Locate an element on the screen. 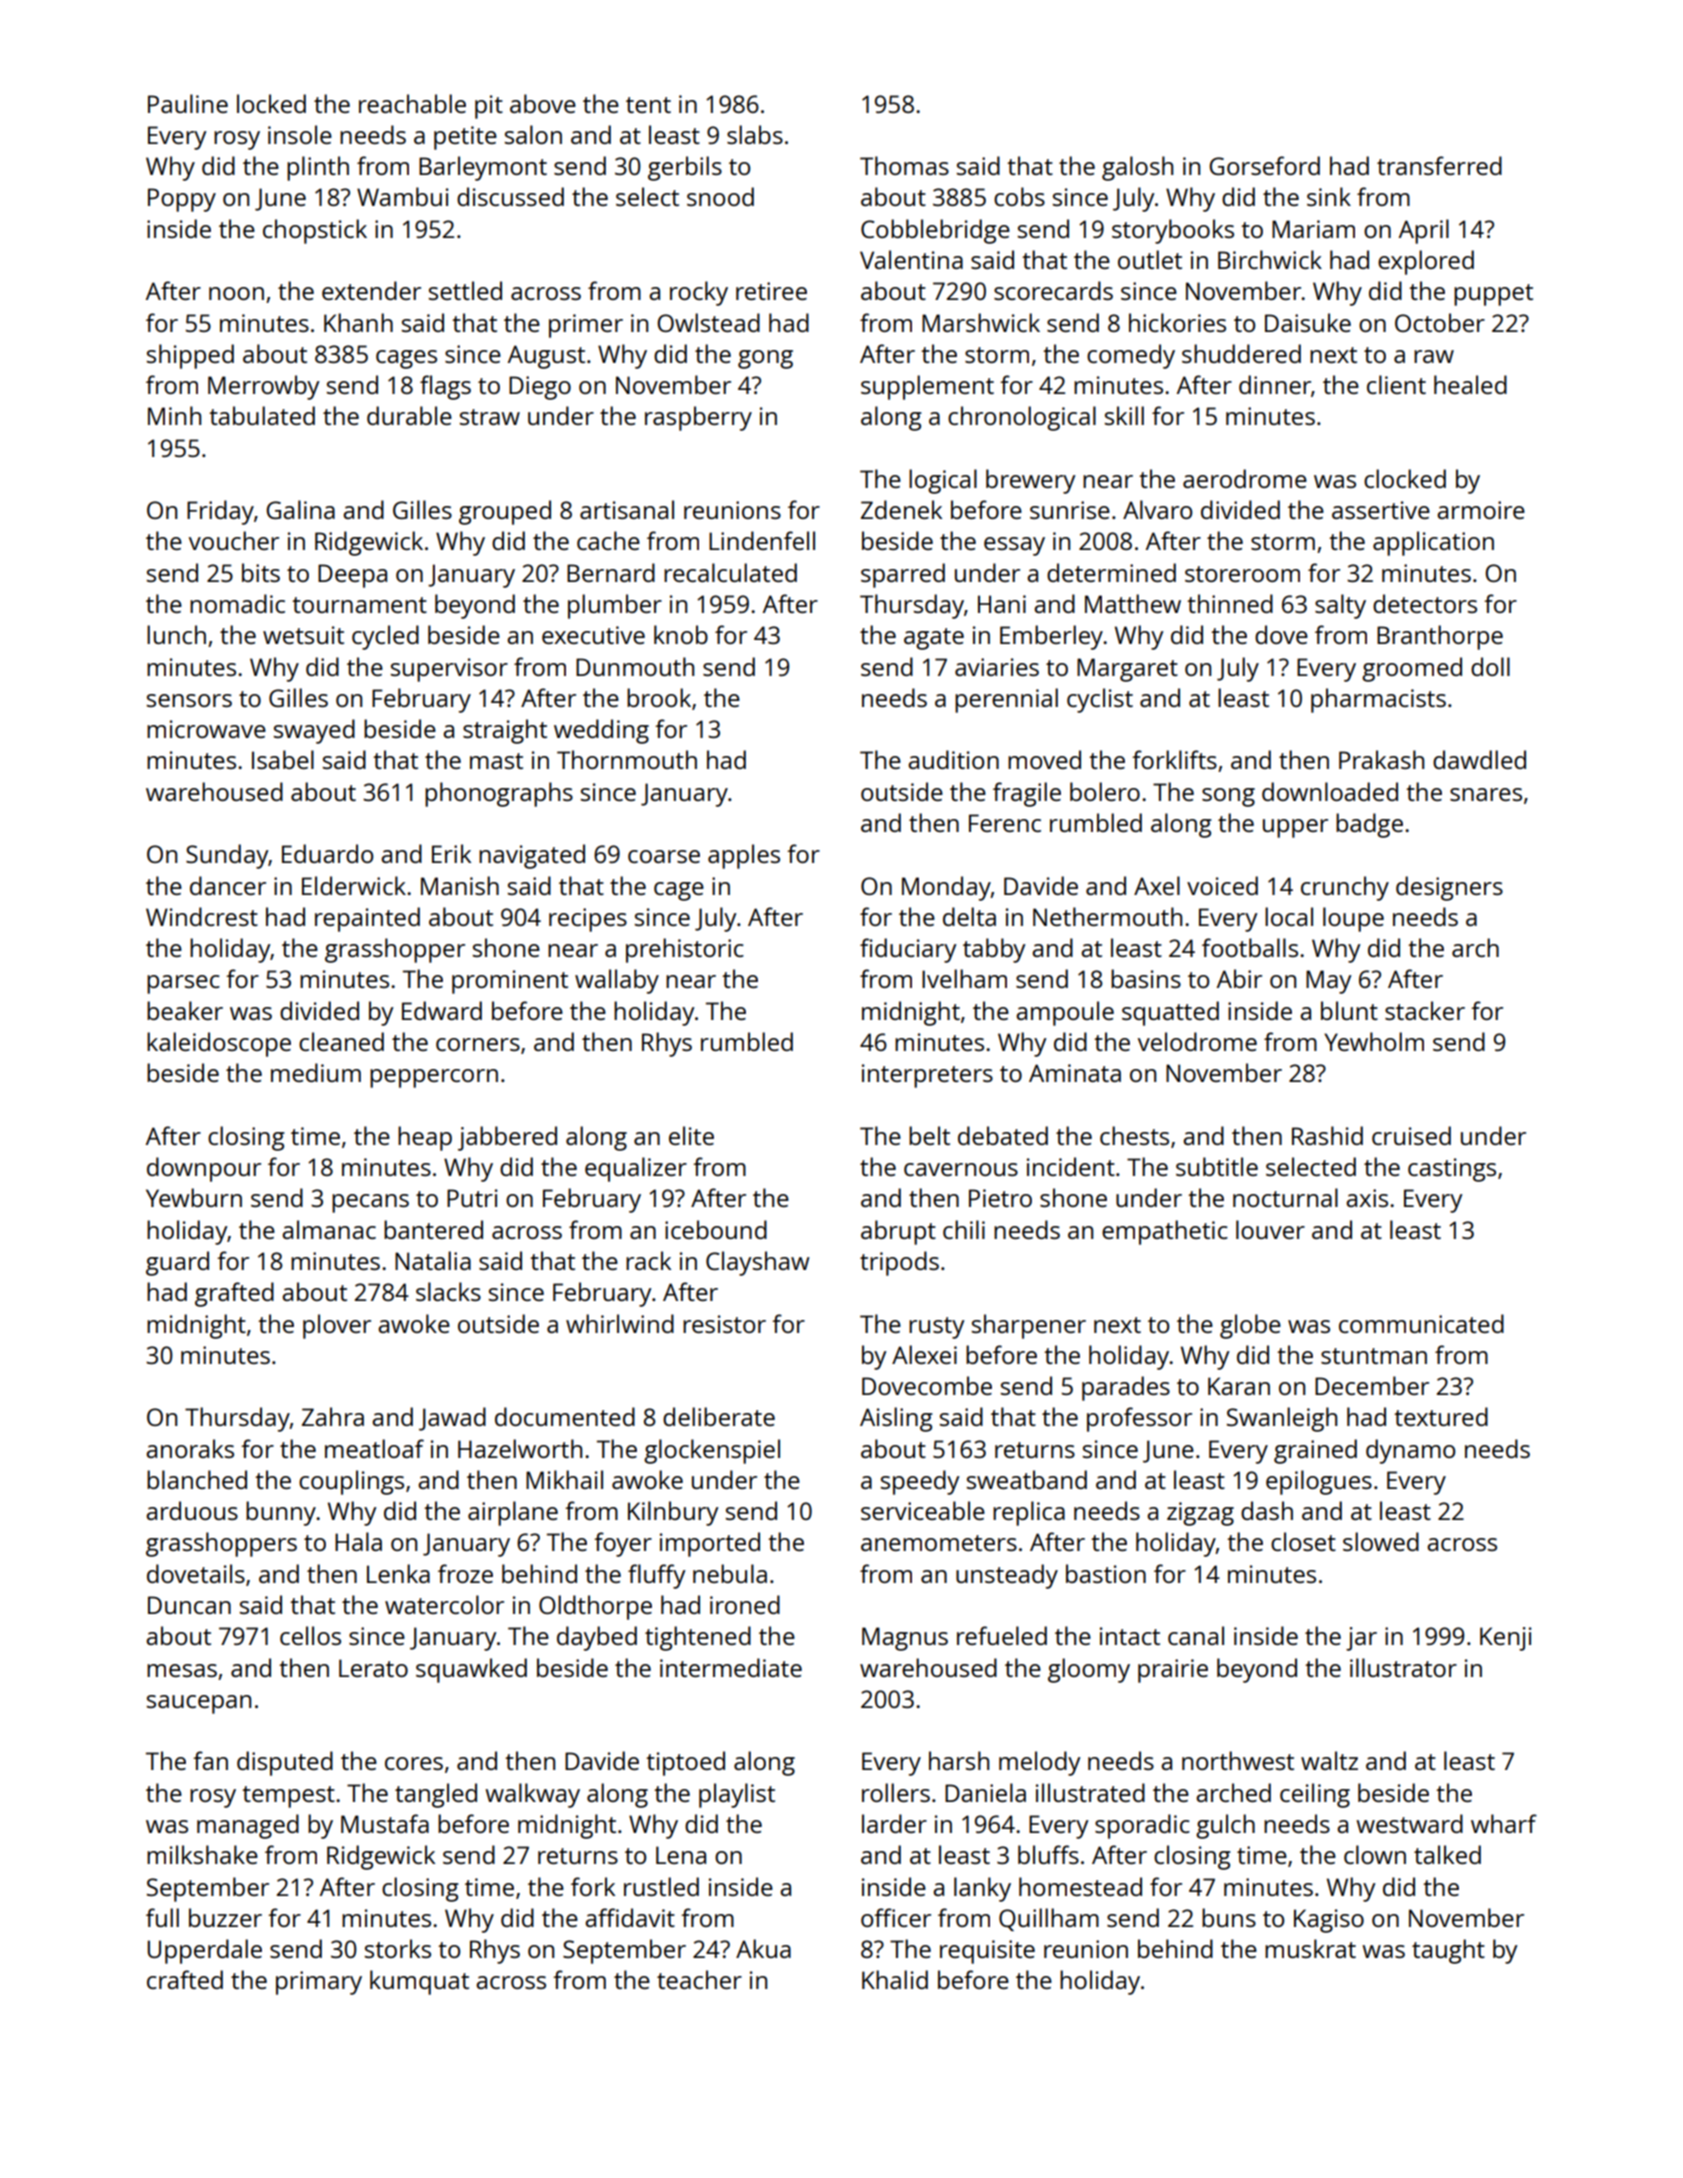 The height and width of the screenshot is (2178, 1683). crafted is located at coordinates (185, 1979).
